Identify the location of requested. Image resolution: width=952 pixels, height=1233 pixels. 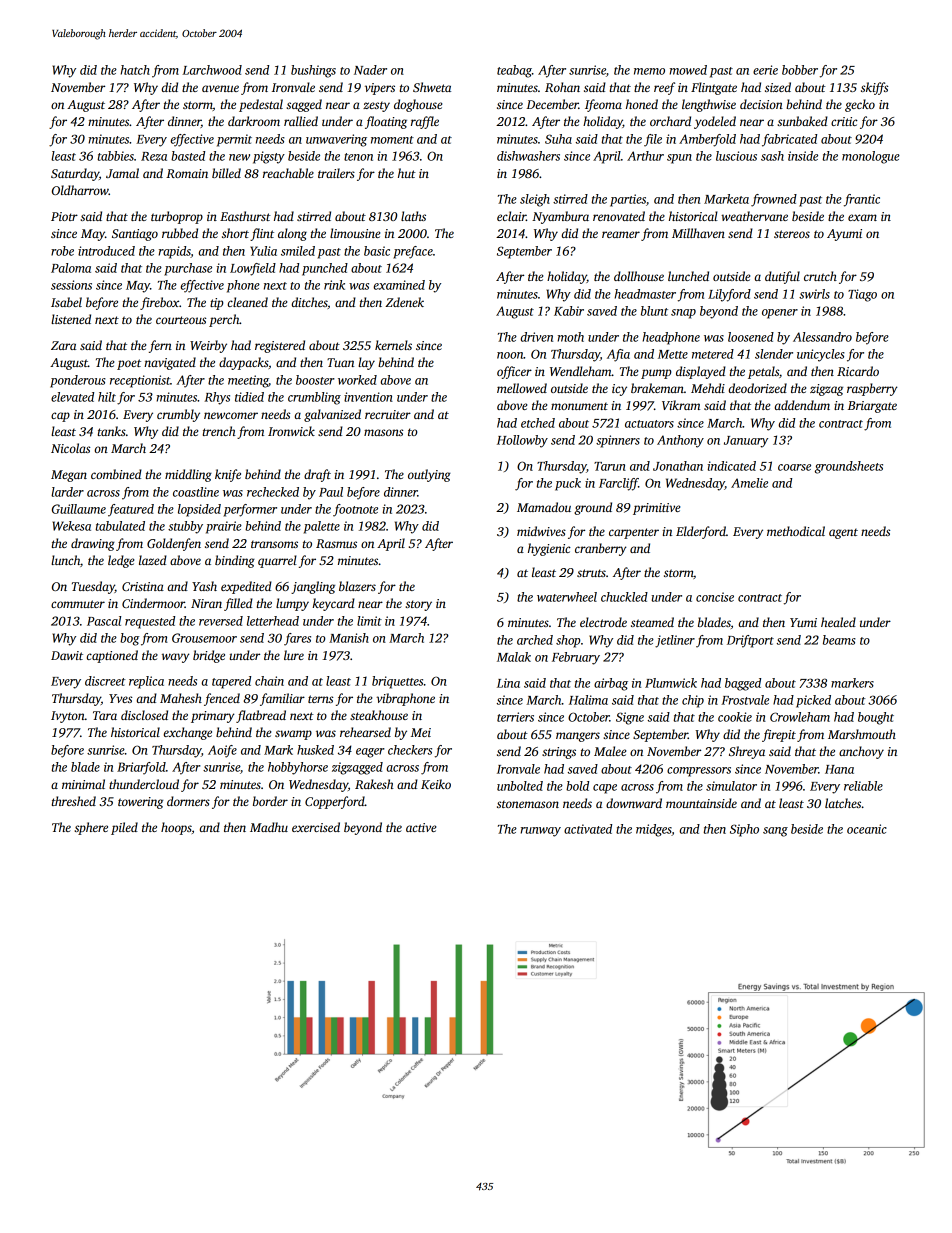
(150, 622).
